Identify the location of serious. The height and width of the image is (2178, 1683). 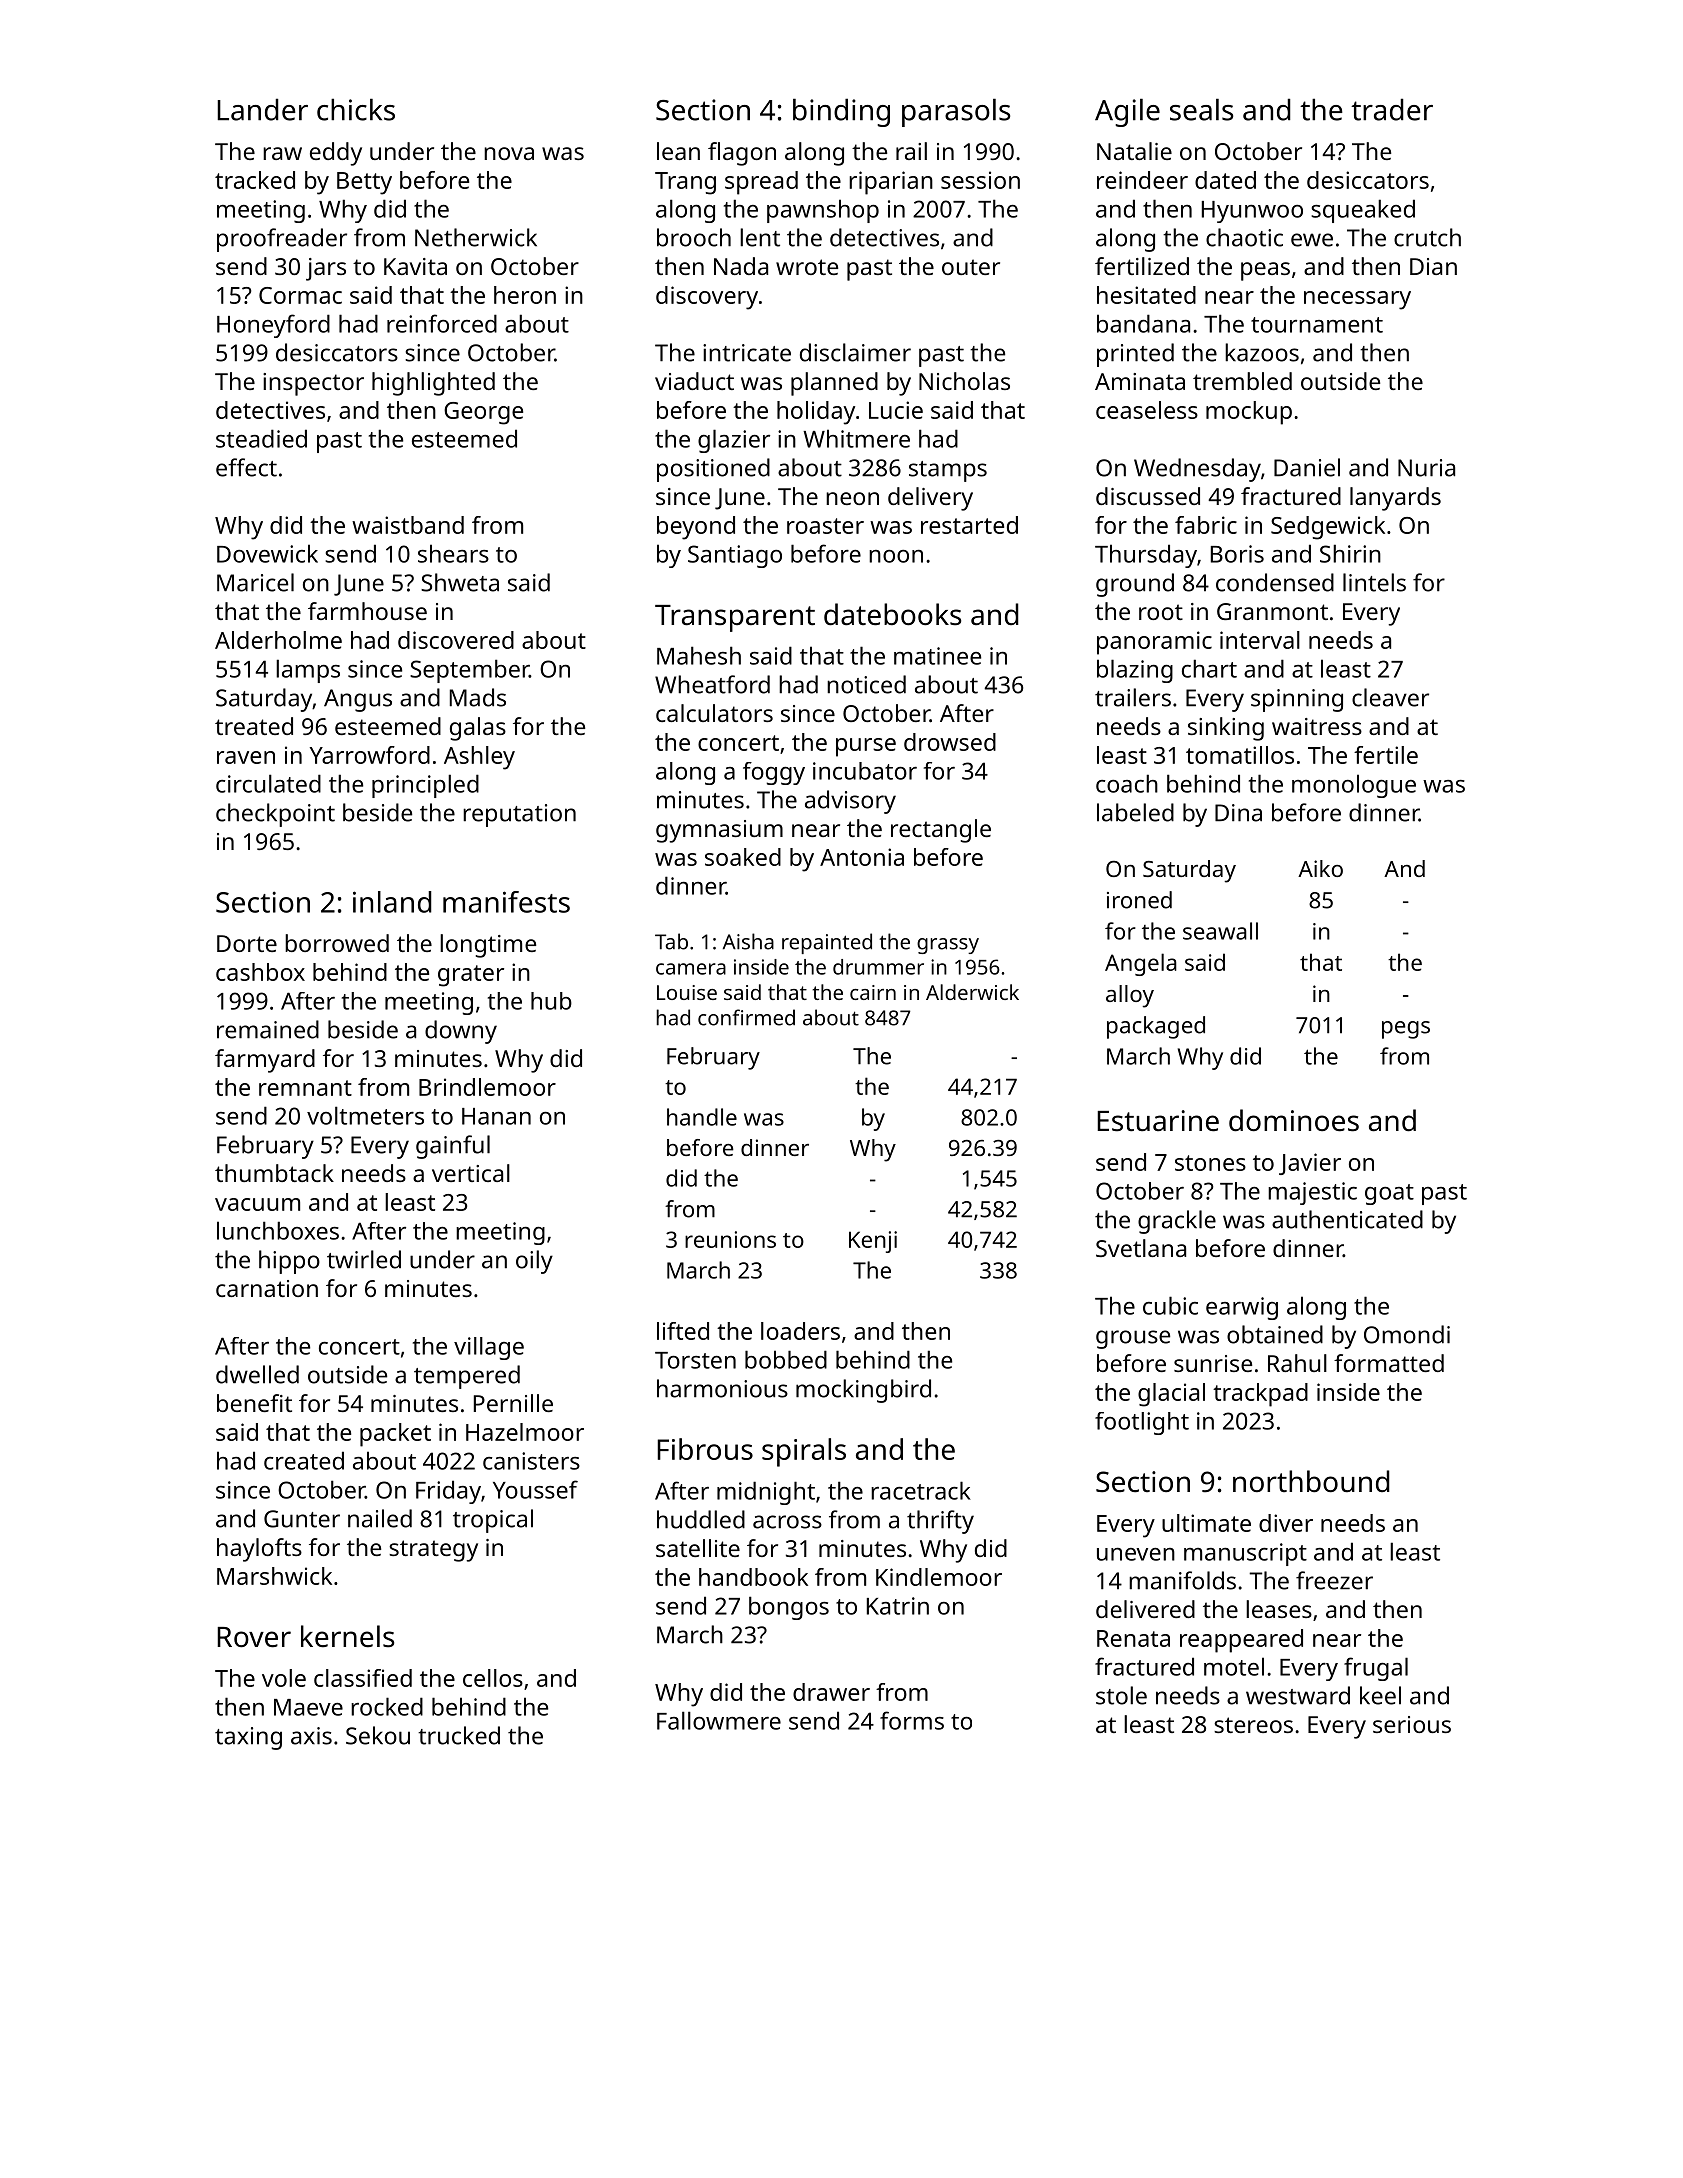
(1412, 1724).
